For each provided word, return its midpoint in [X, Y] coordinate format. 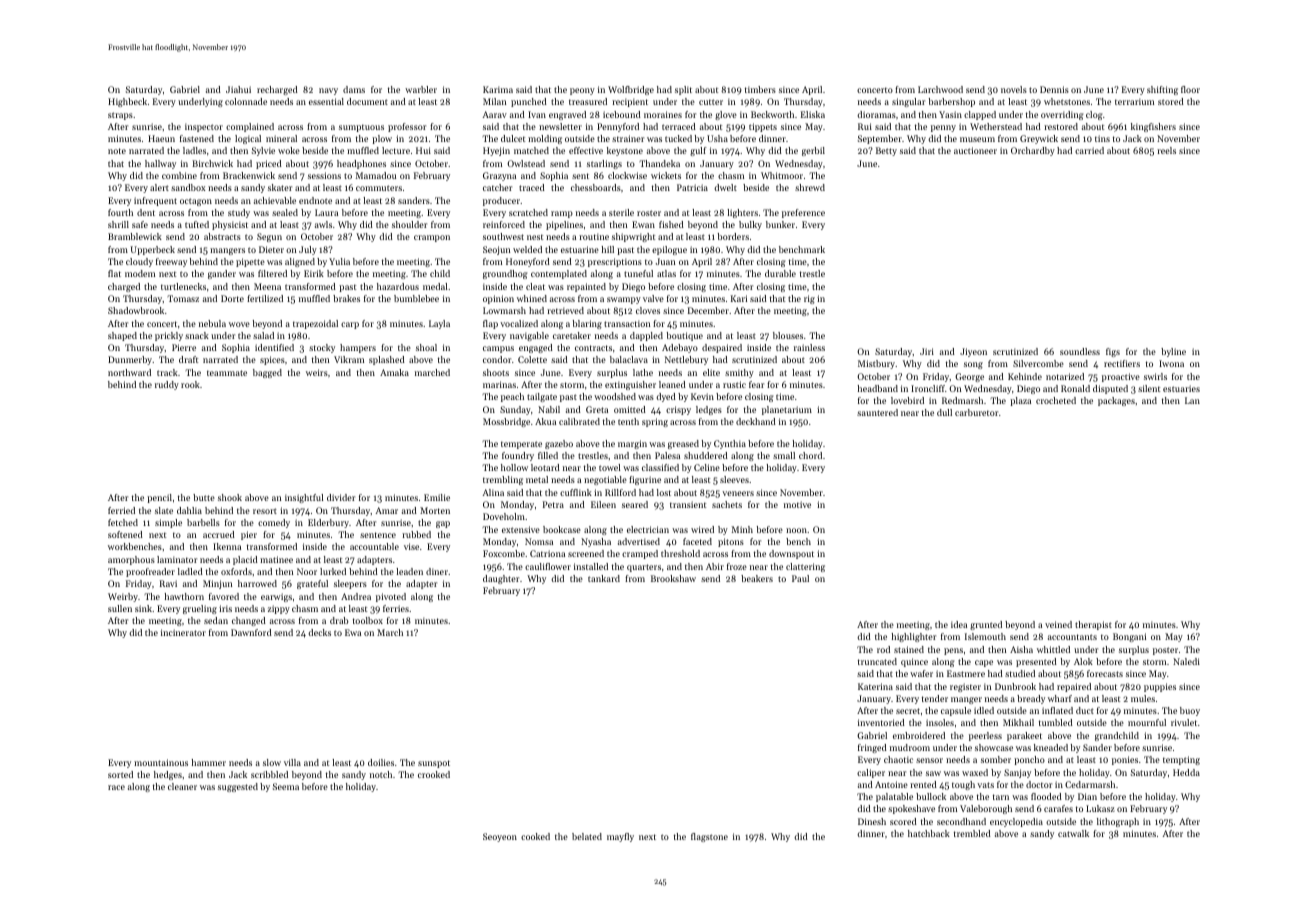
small [784, 455]
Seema [286, 786]
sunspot [434, 764]
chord [810, 455]
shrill [118, 224]
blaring [587, 324]
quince [914, 662]
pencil [159, 498]
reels [1166, 150]
